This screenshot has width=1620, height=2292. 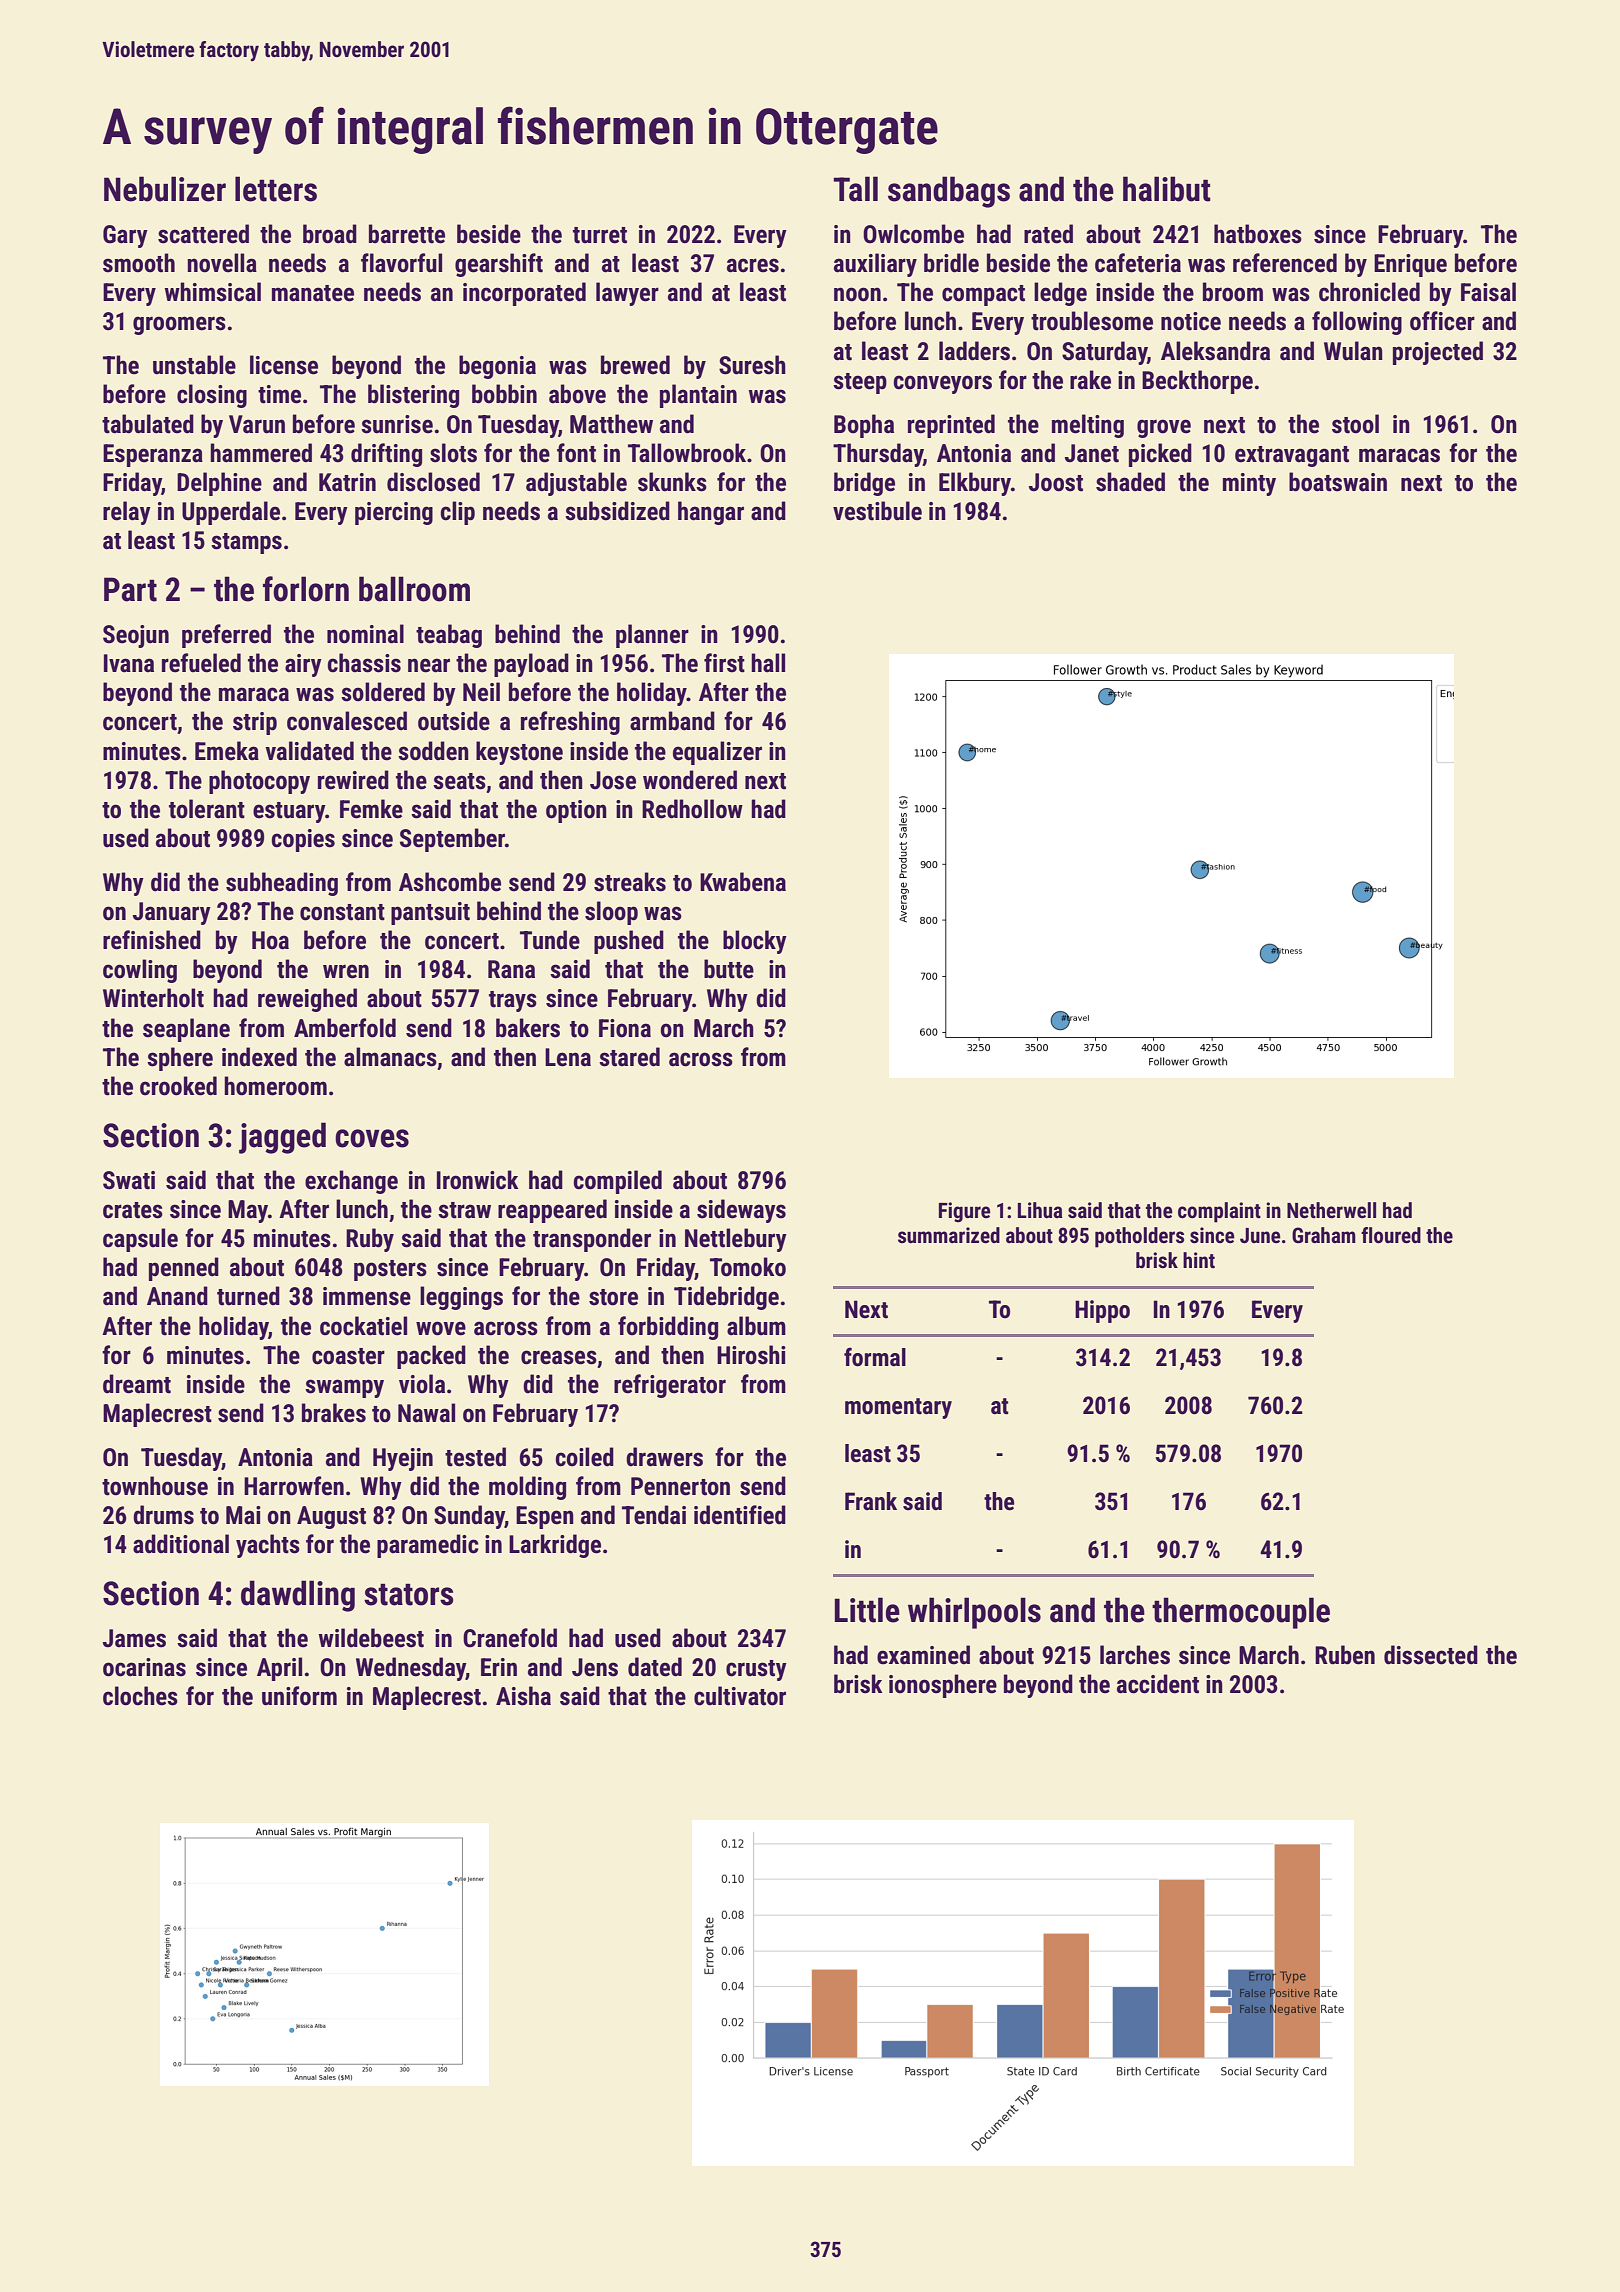 What do you see at coordinates (401, 263) in the screenshot?
I see `flavorful` at bounding box center [401, 263].
